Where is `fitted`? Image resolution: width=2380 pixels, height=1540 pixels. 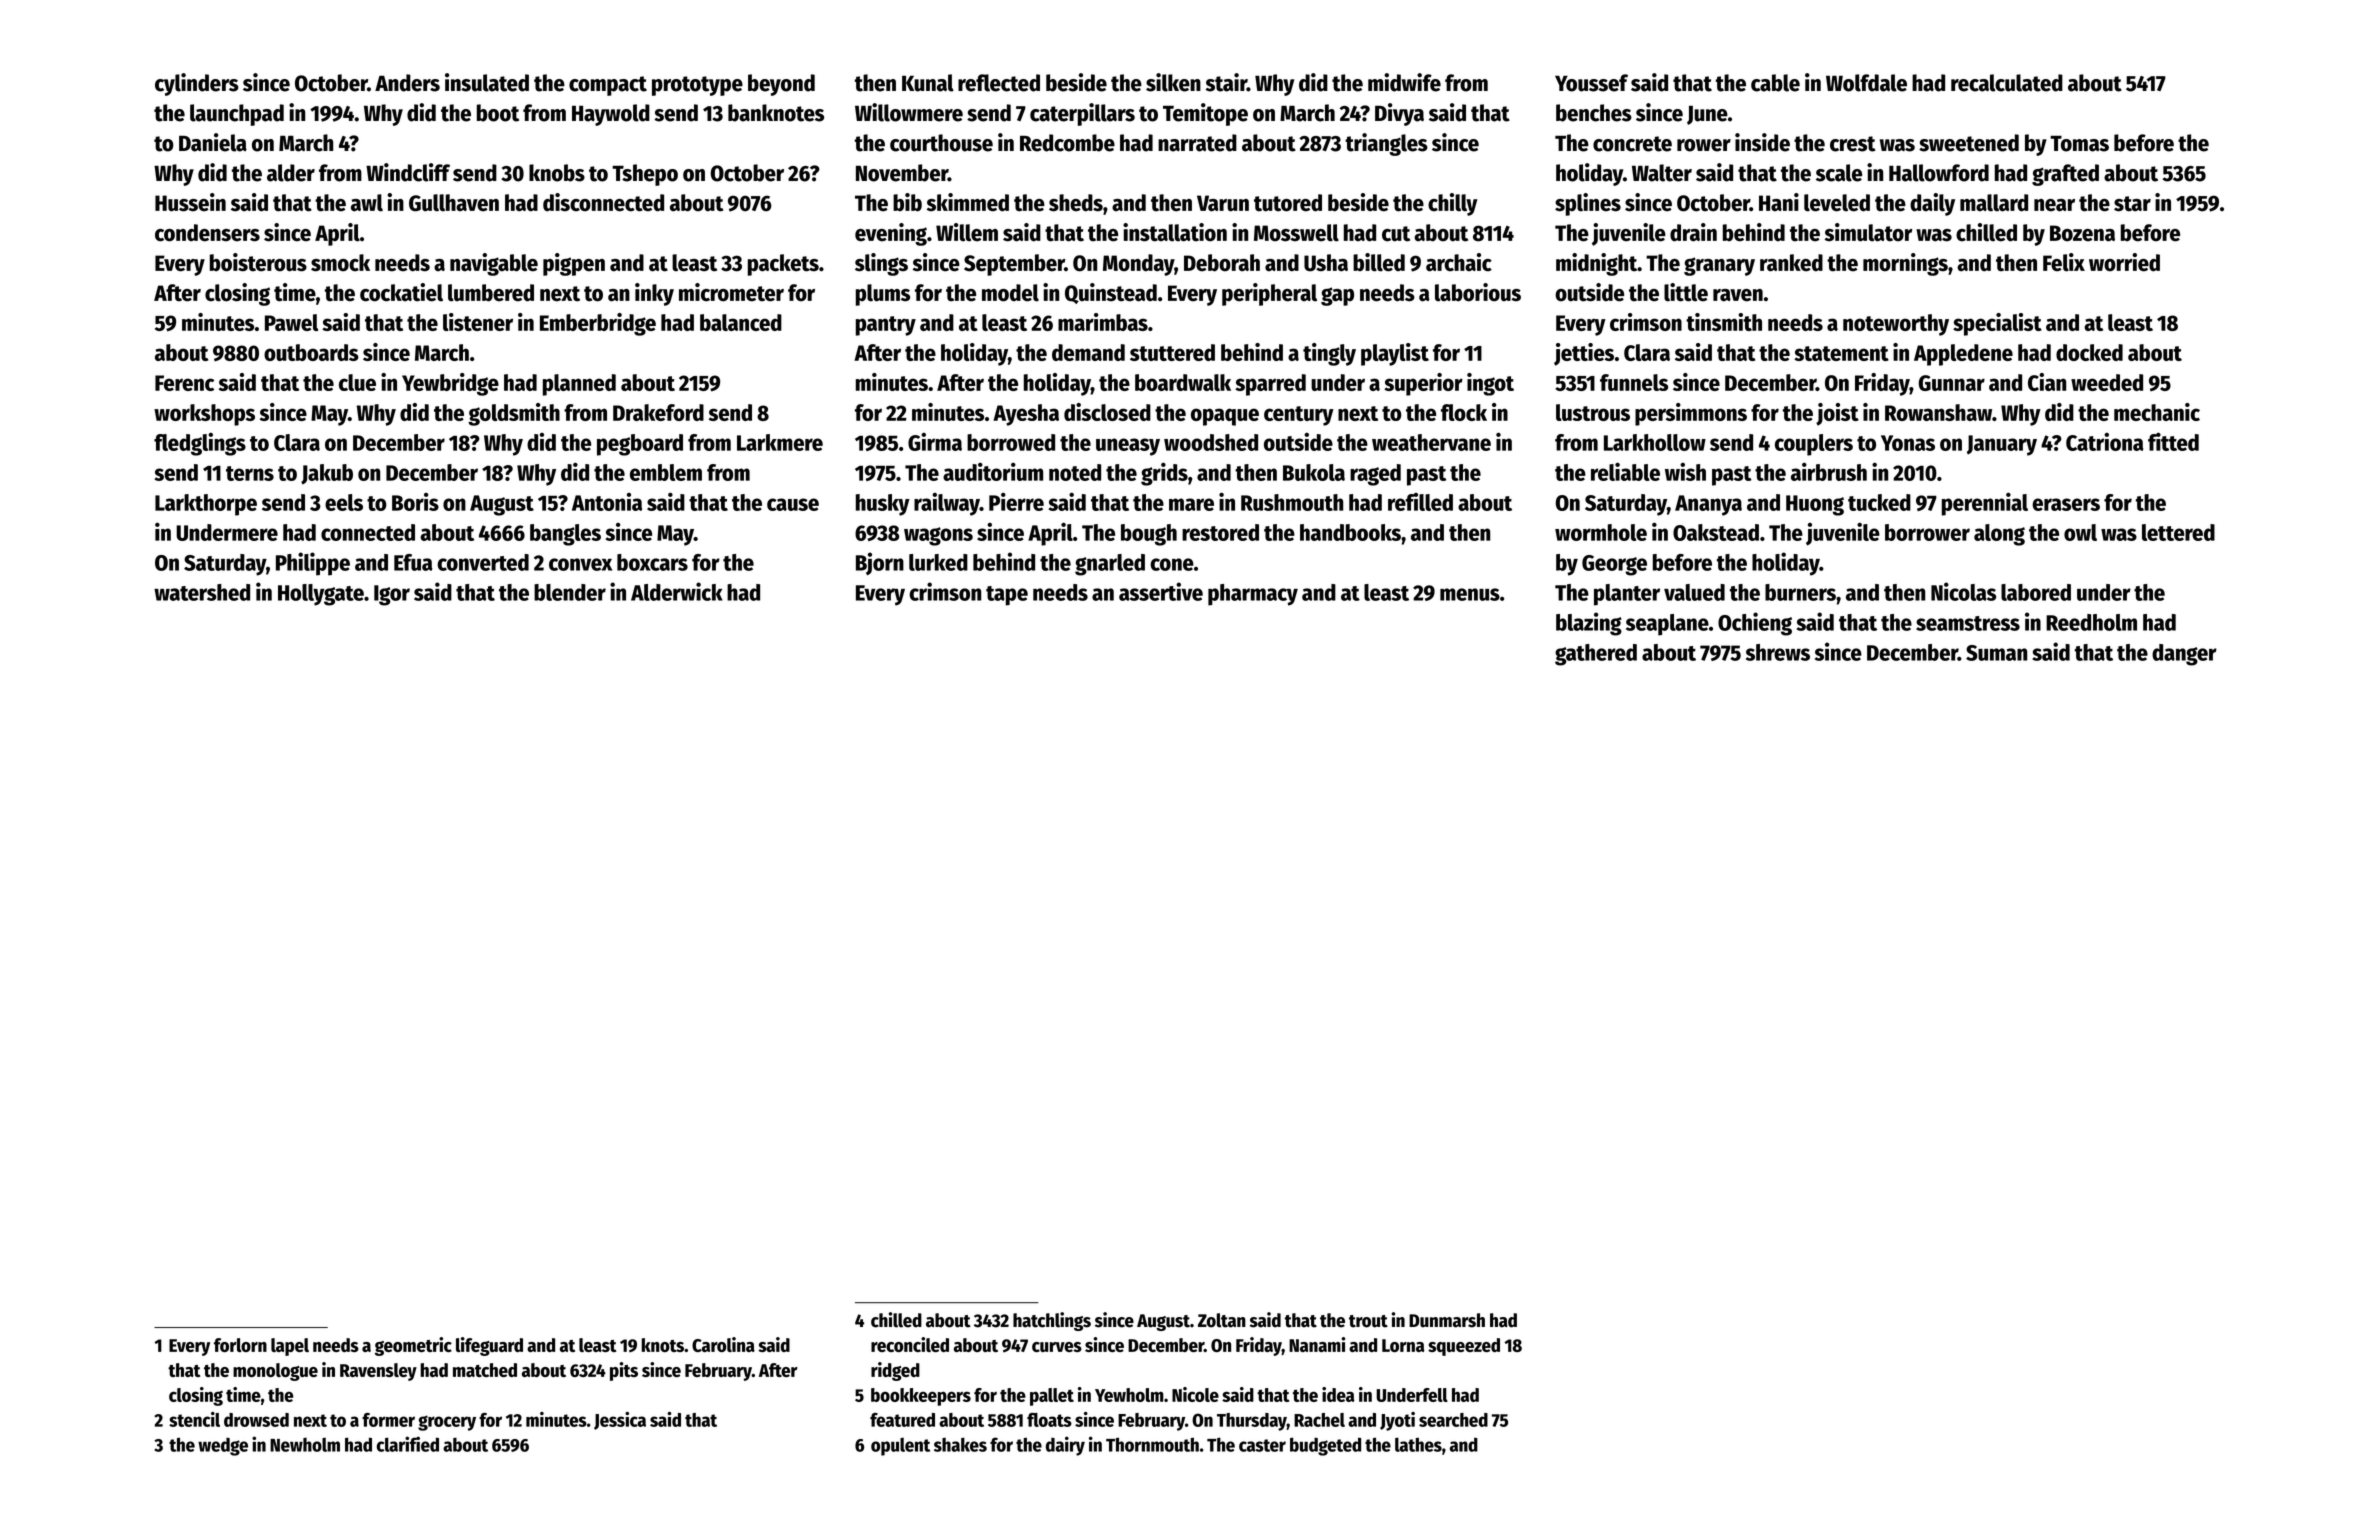 fitted is located at coordinates (2173, 441).
